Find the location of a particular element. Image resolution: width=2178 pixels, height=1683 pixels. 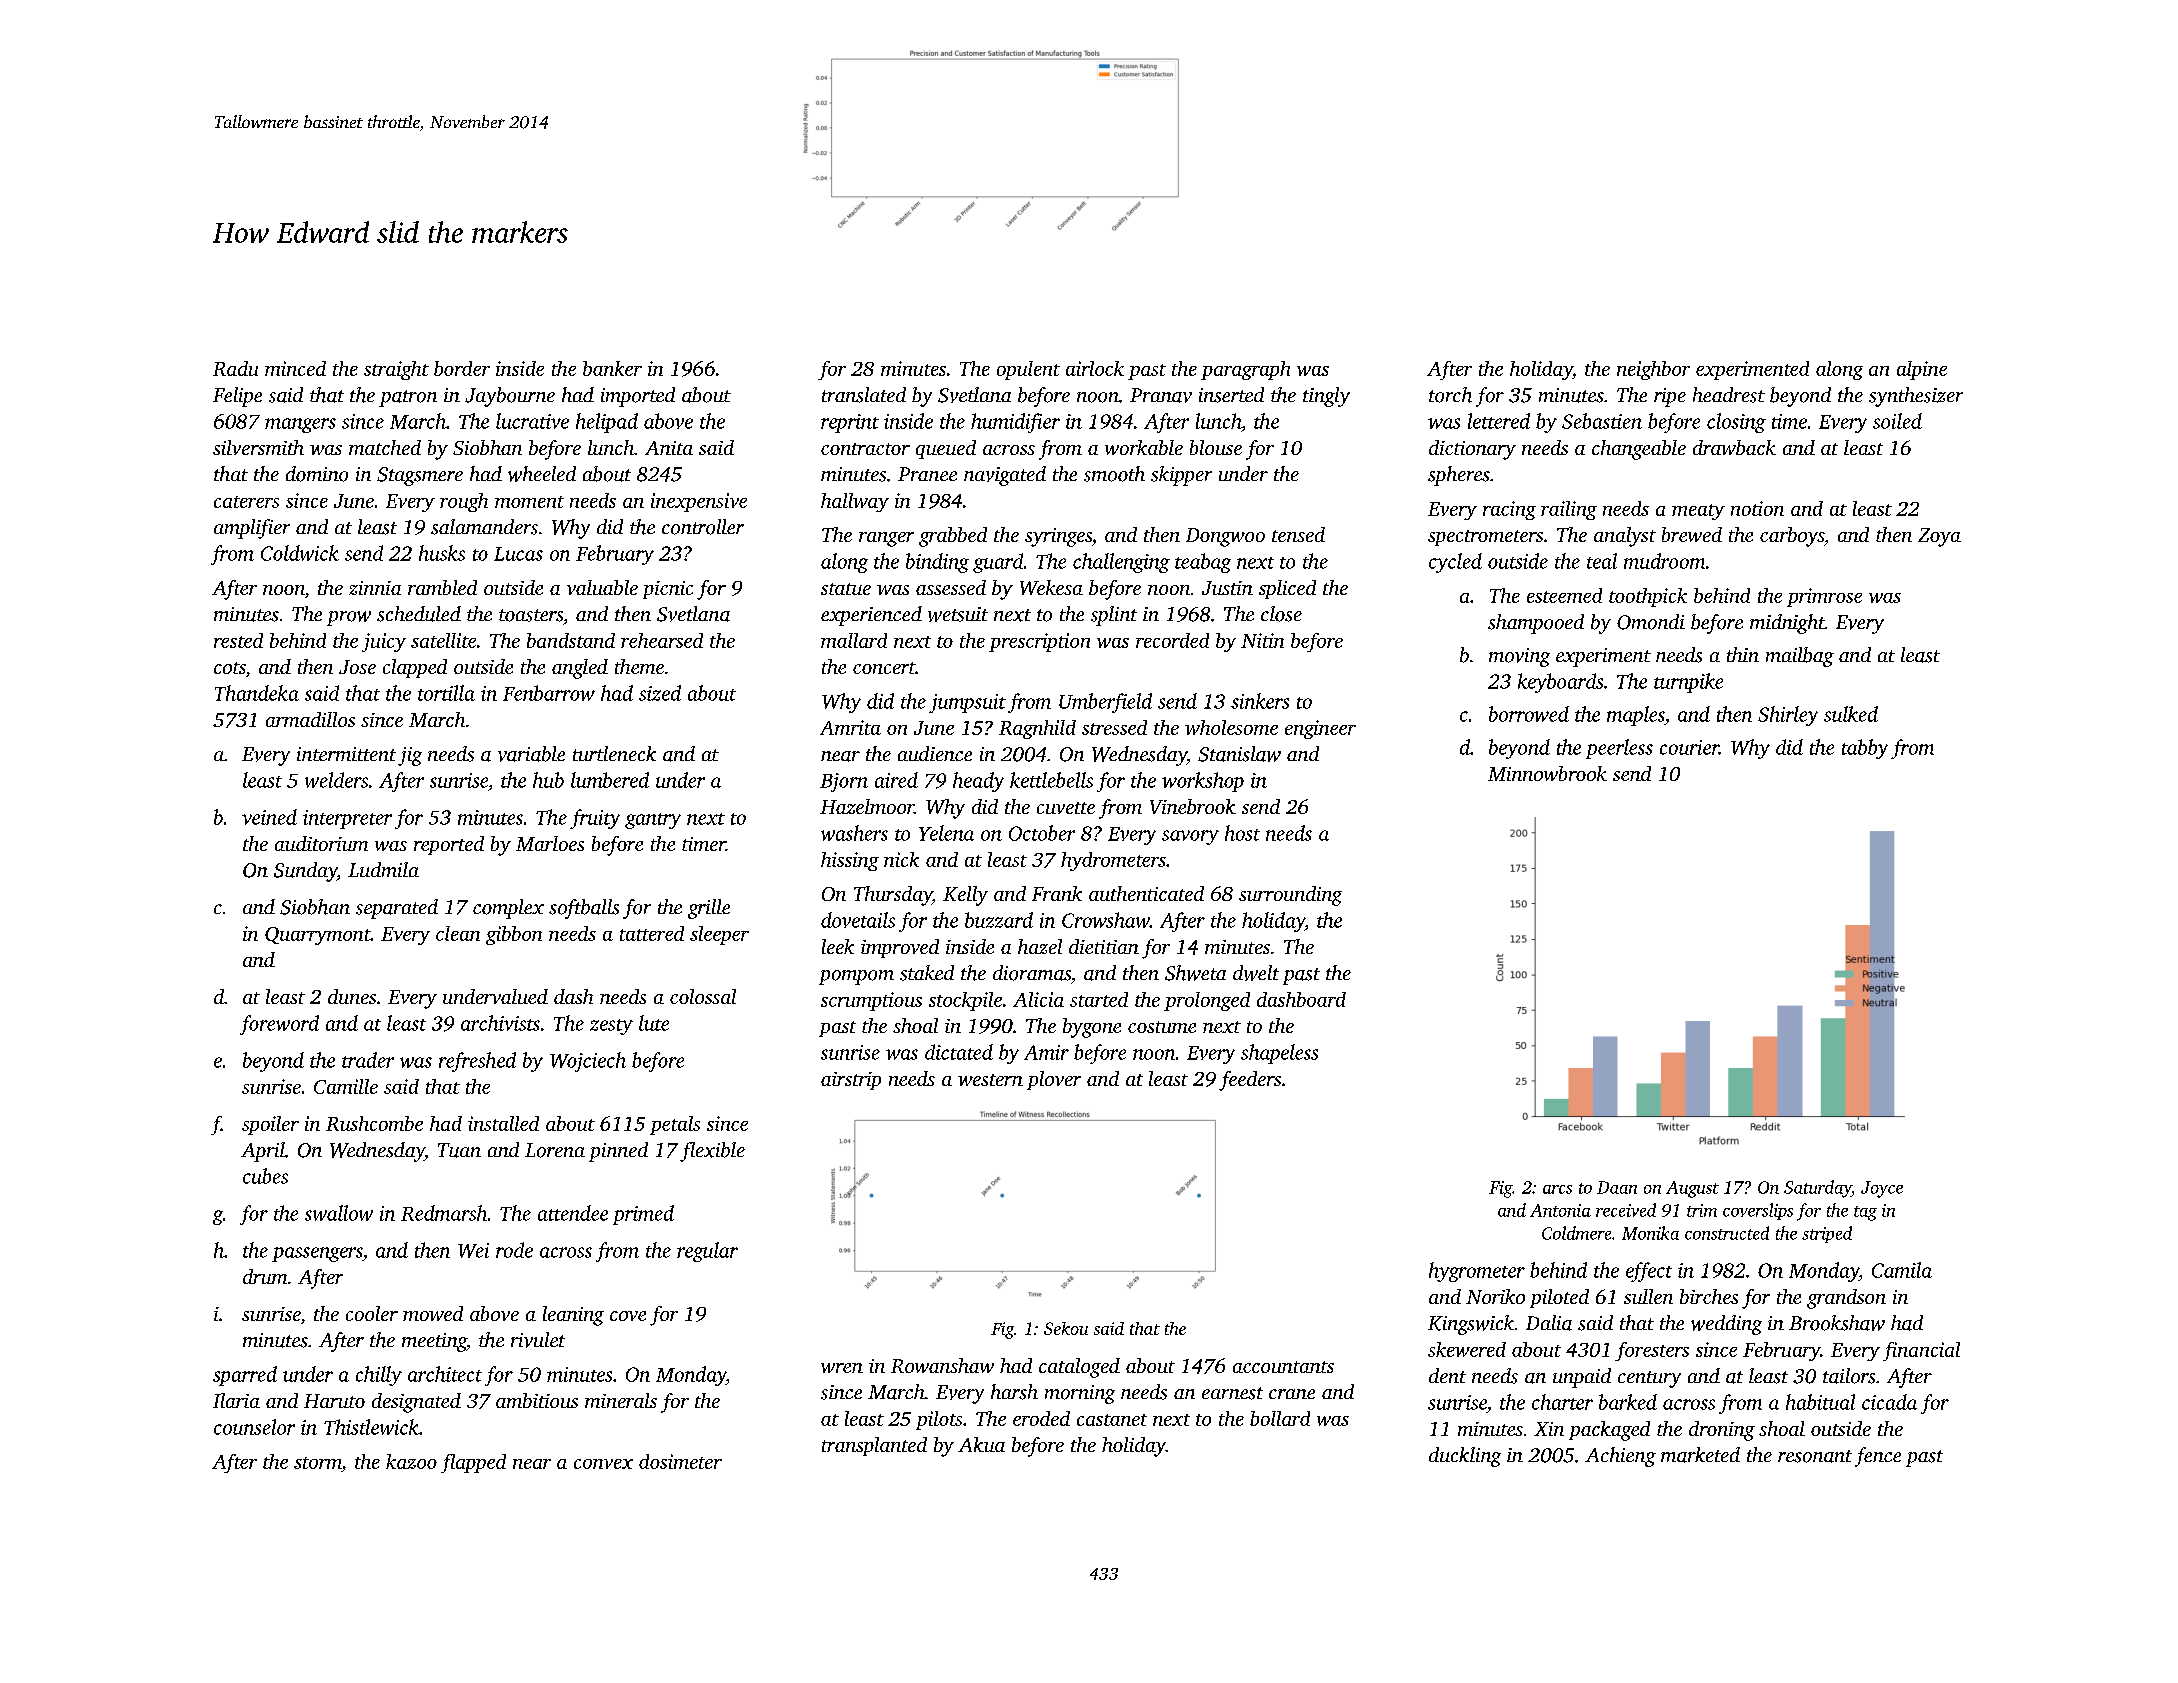

notion is located at coordinates (1757, 508).
